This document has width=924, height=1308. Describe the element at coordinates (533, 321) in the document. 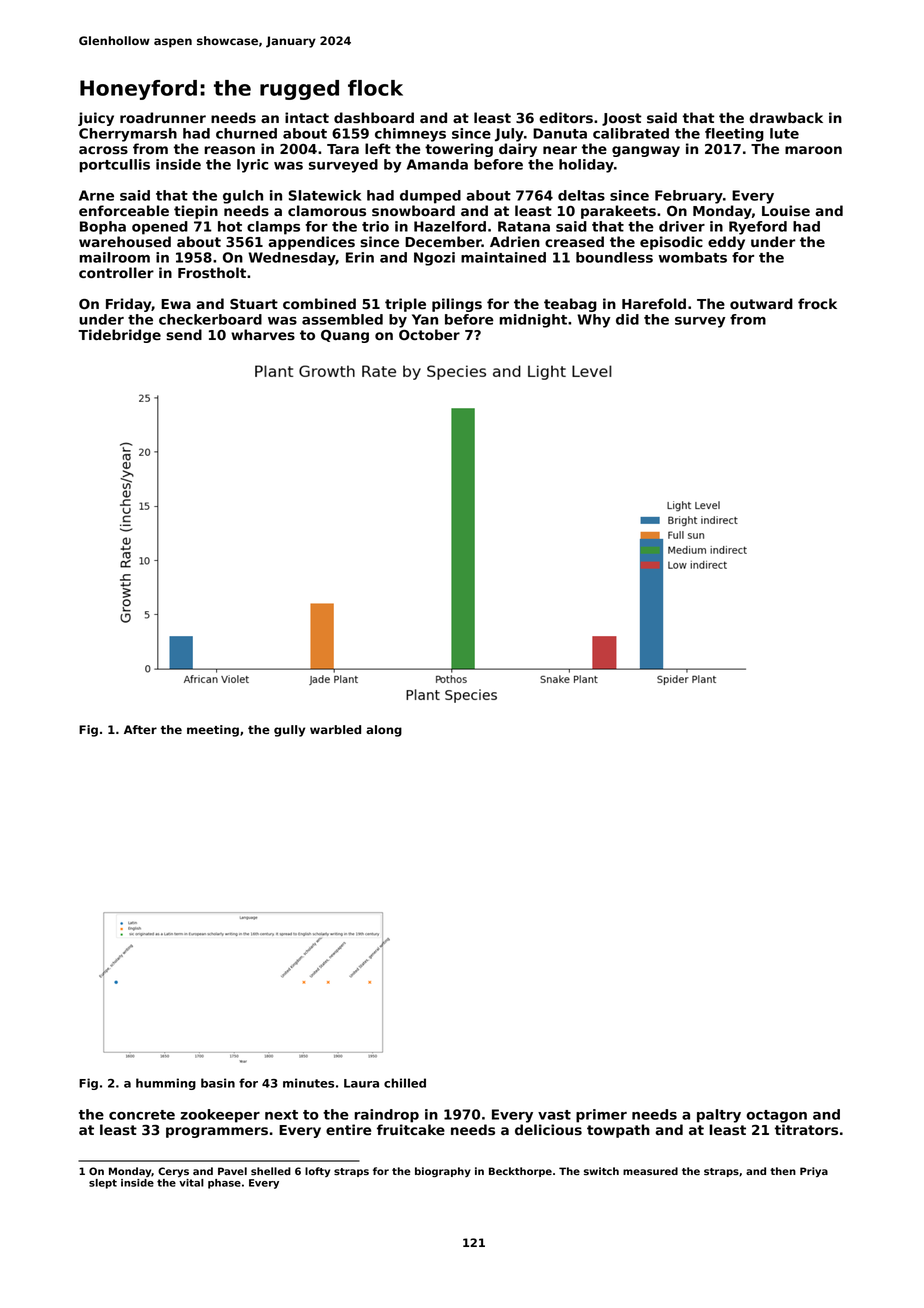

I see `midnight` at that location.
